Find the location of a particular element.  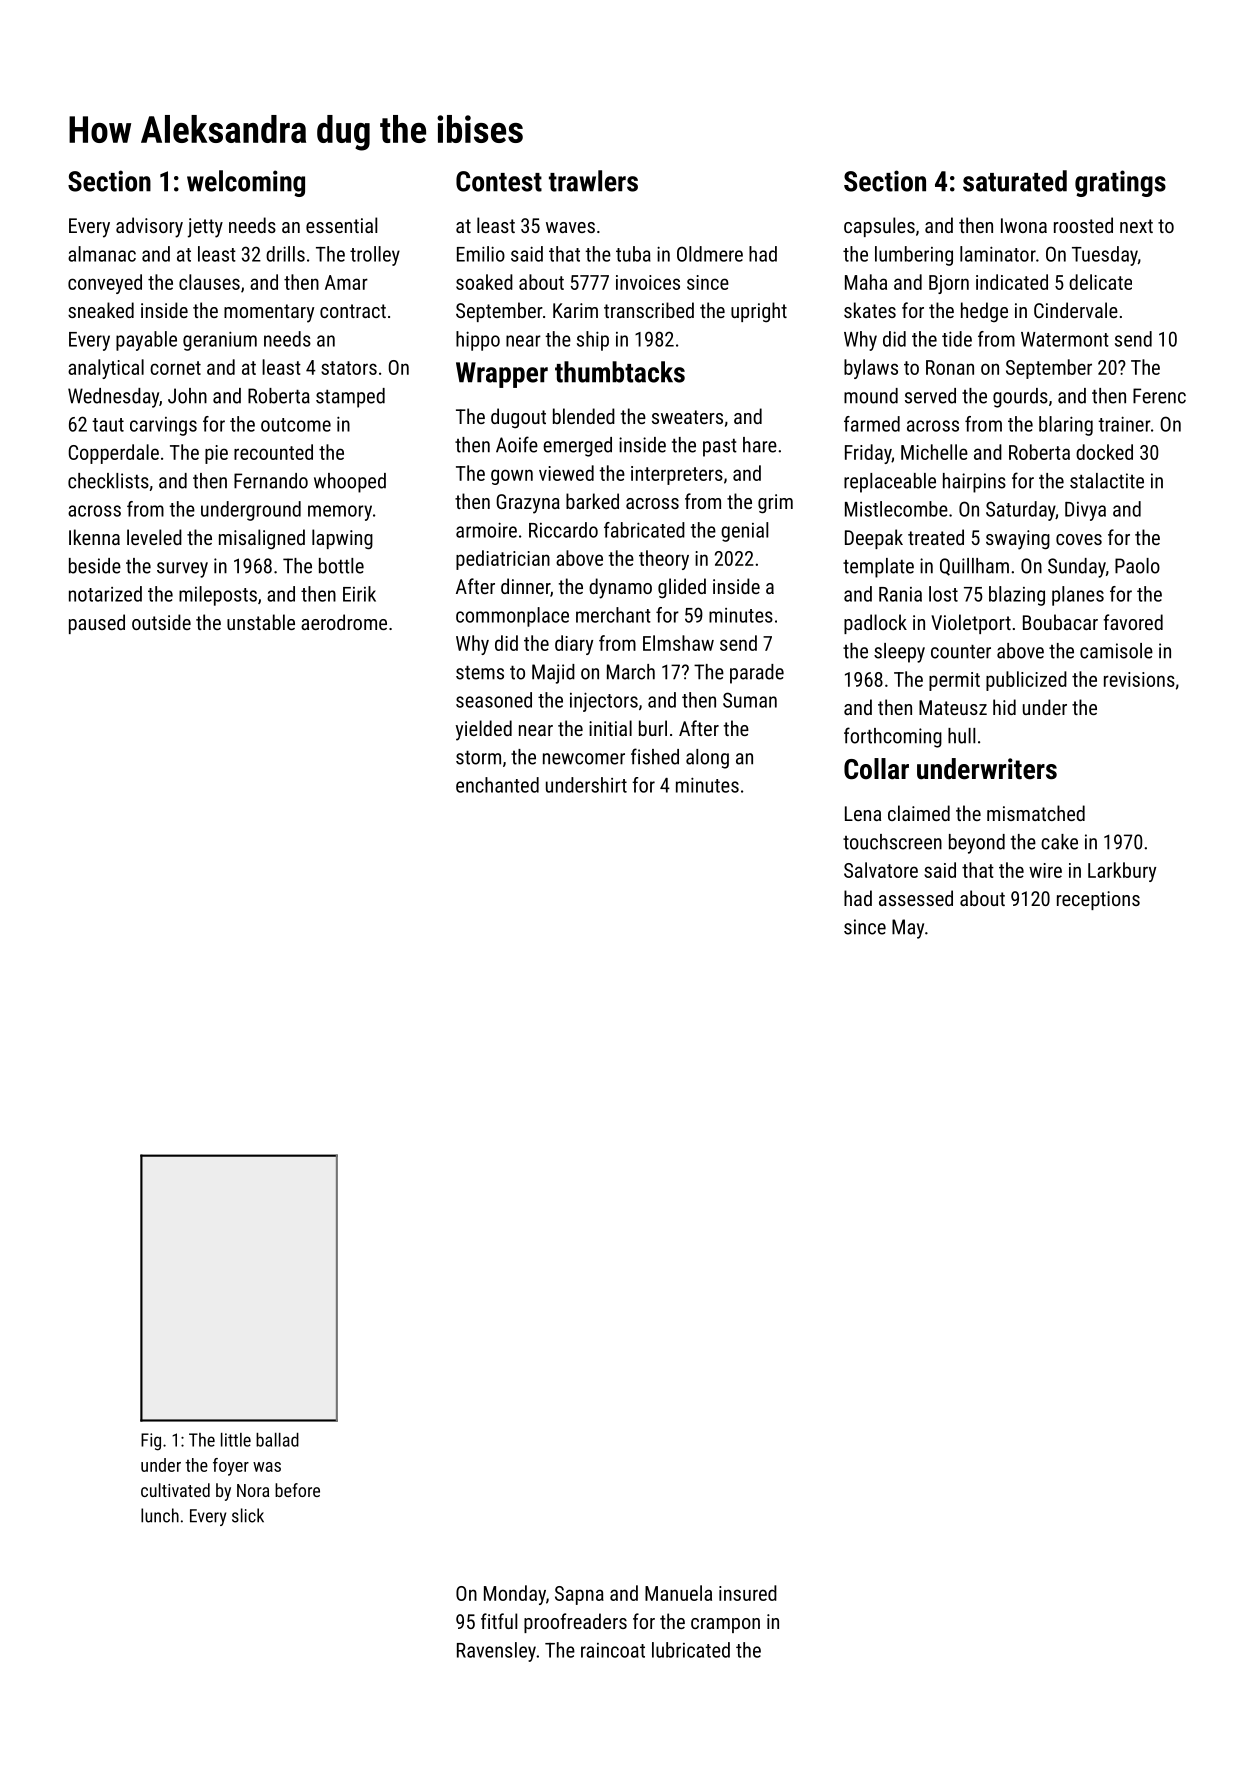

mismatched is located at coordinates (1036, 813).
